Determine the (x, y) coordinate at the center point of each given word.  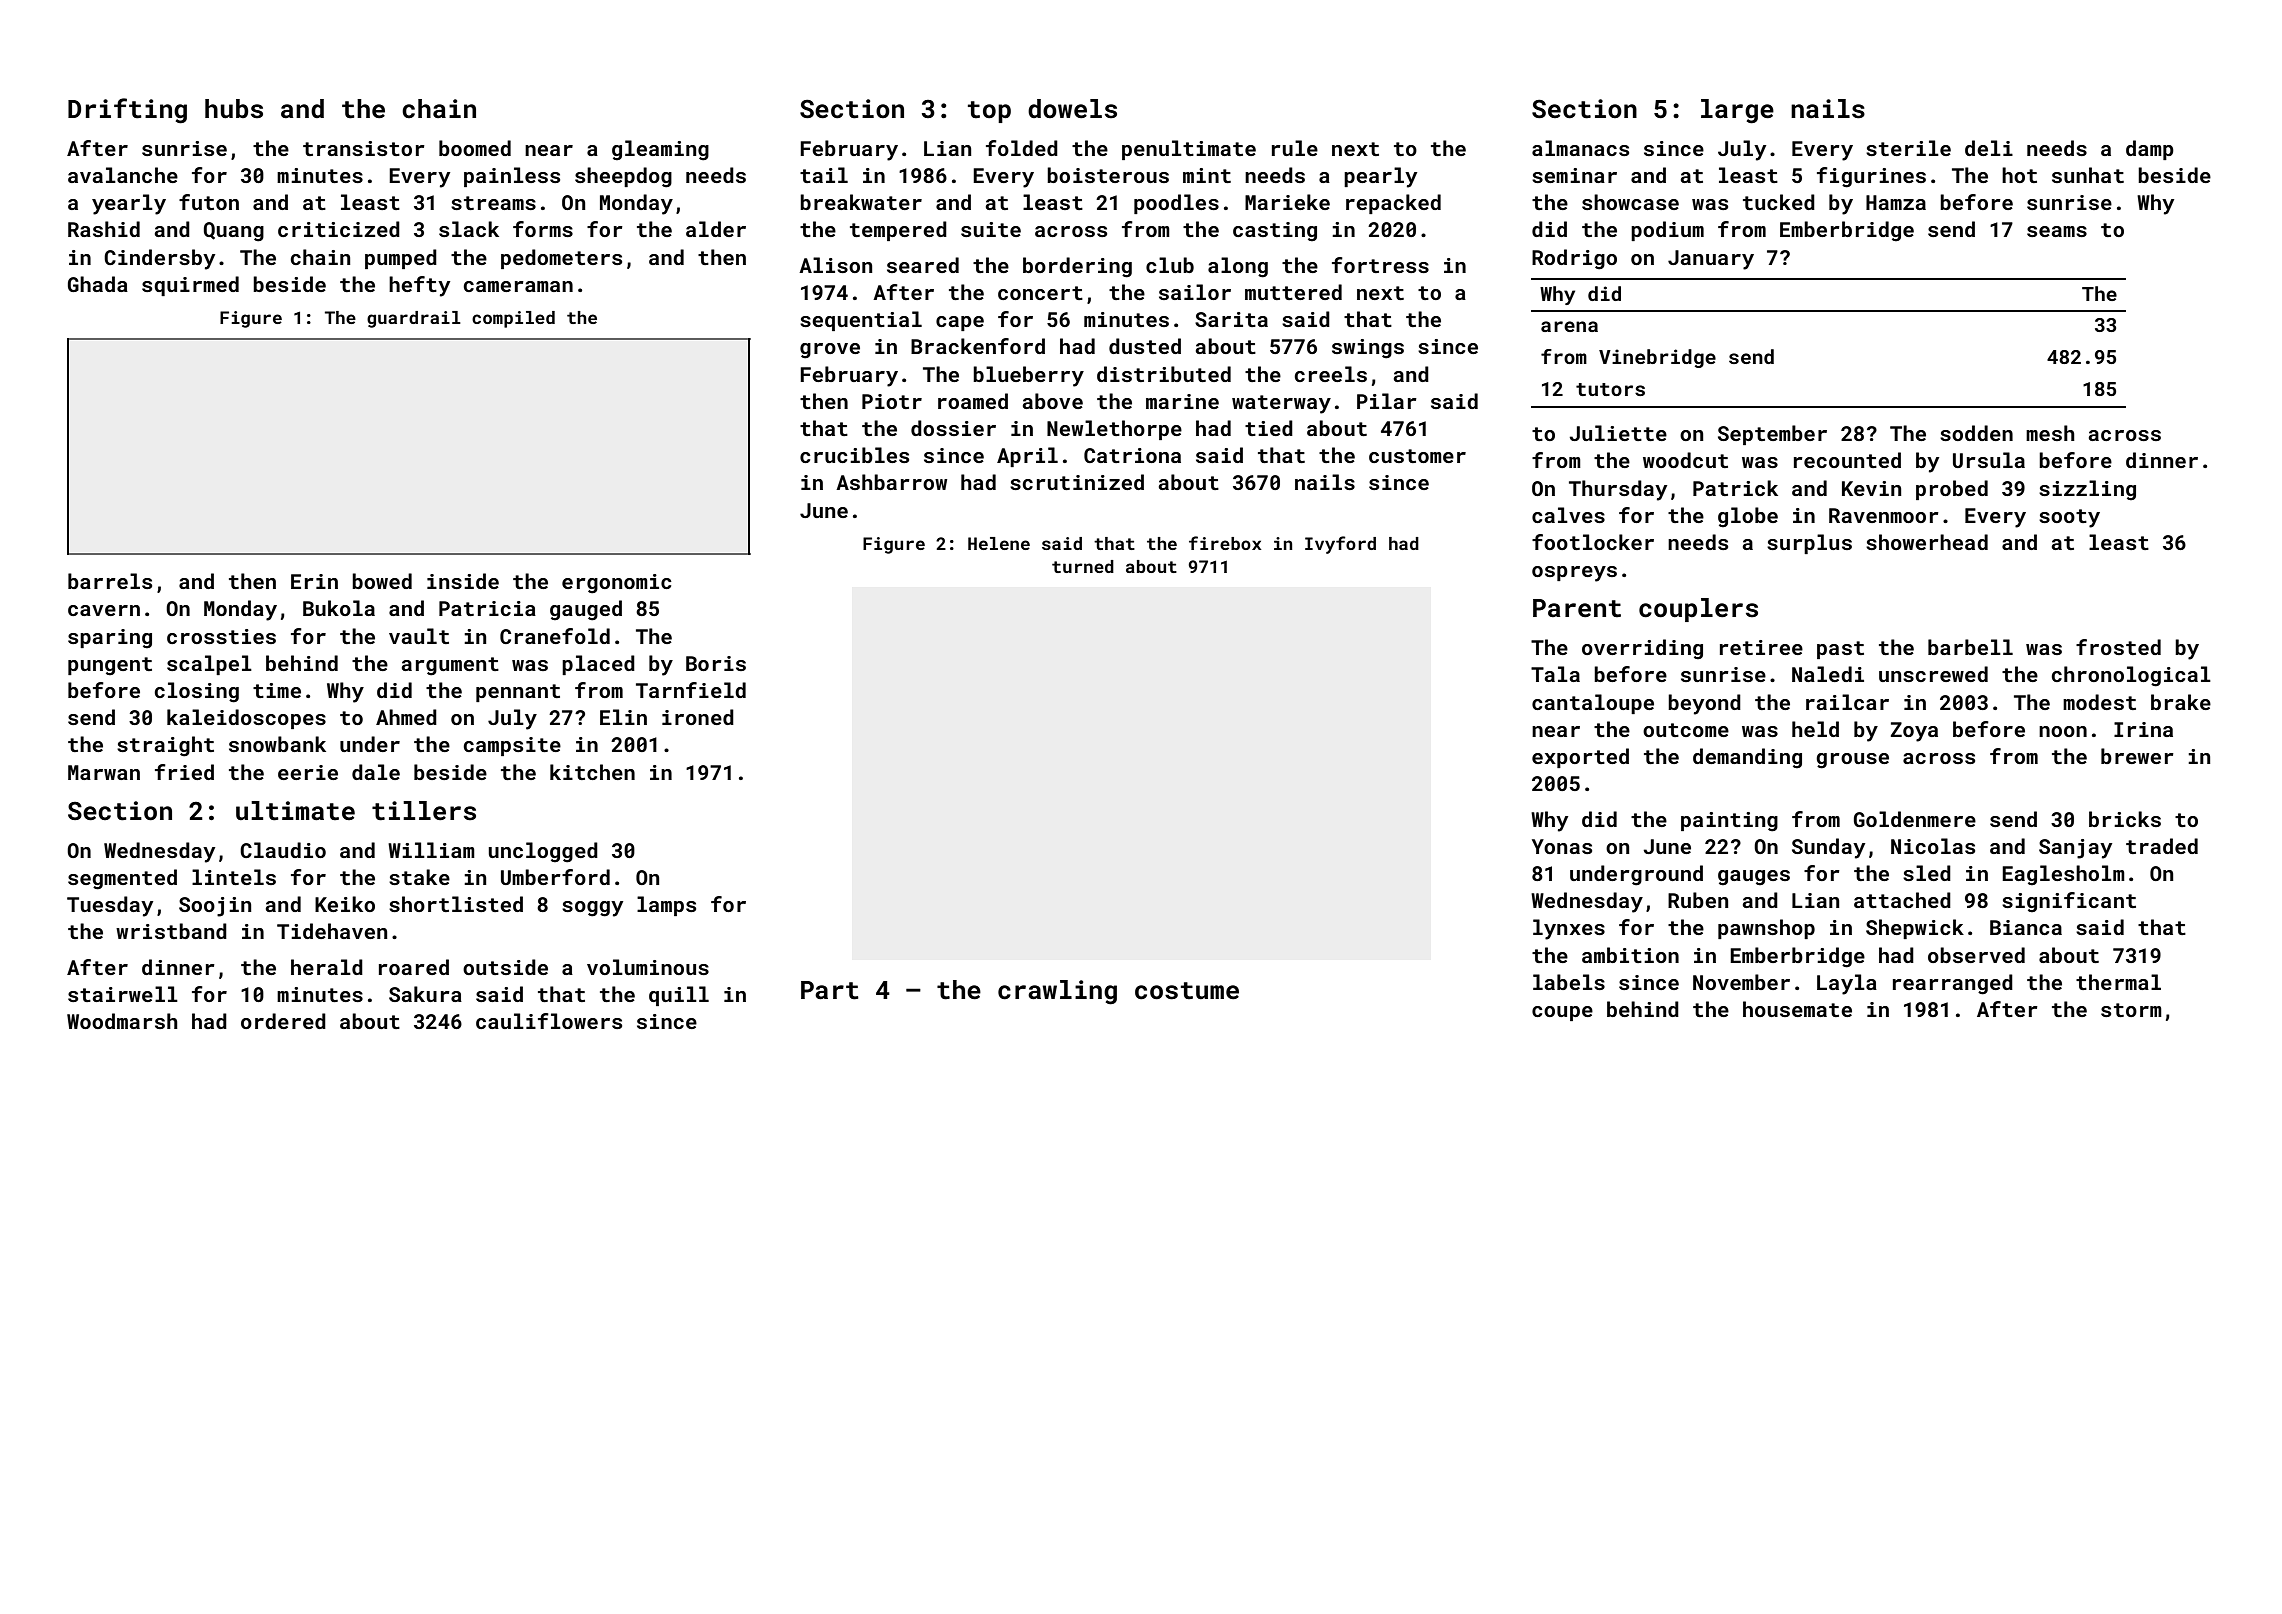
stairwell (123, 994)
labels (1569, 982)
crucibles (854, 455)
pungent (110, 666)
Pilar (1387, 401)
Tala (1555, 674)
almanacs (1580, 148)
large (1737, 111)
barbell (1970, 647)
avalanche (123, 175)
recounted (1847, 460)
